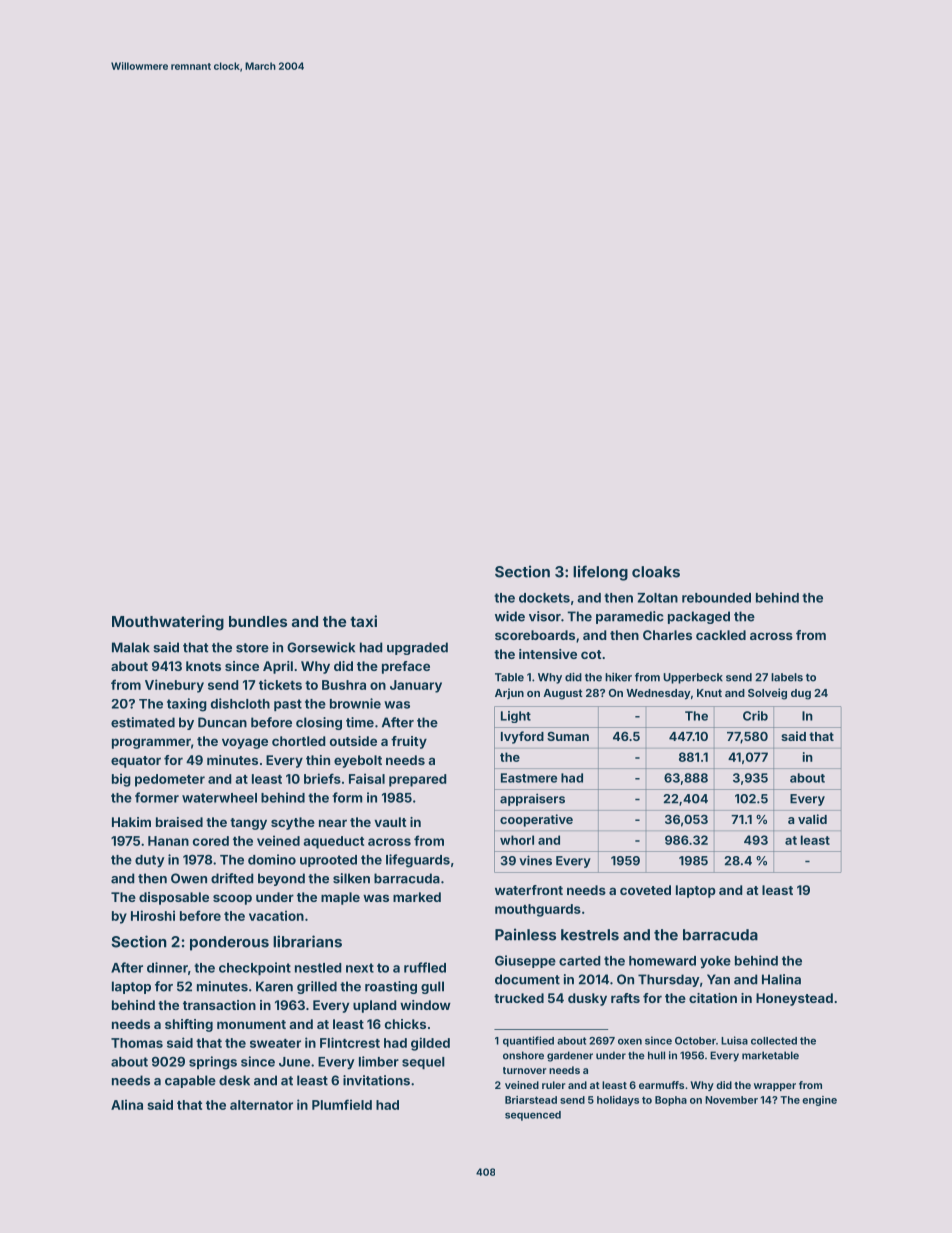 The image size is (952, 1233). Describe the element at coordinates (662, 961) in the document. I see `homeward` at that location.
